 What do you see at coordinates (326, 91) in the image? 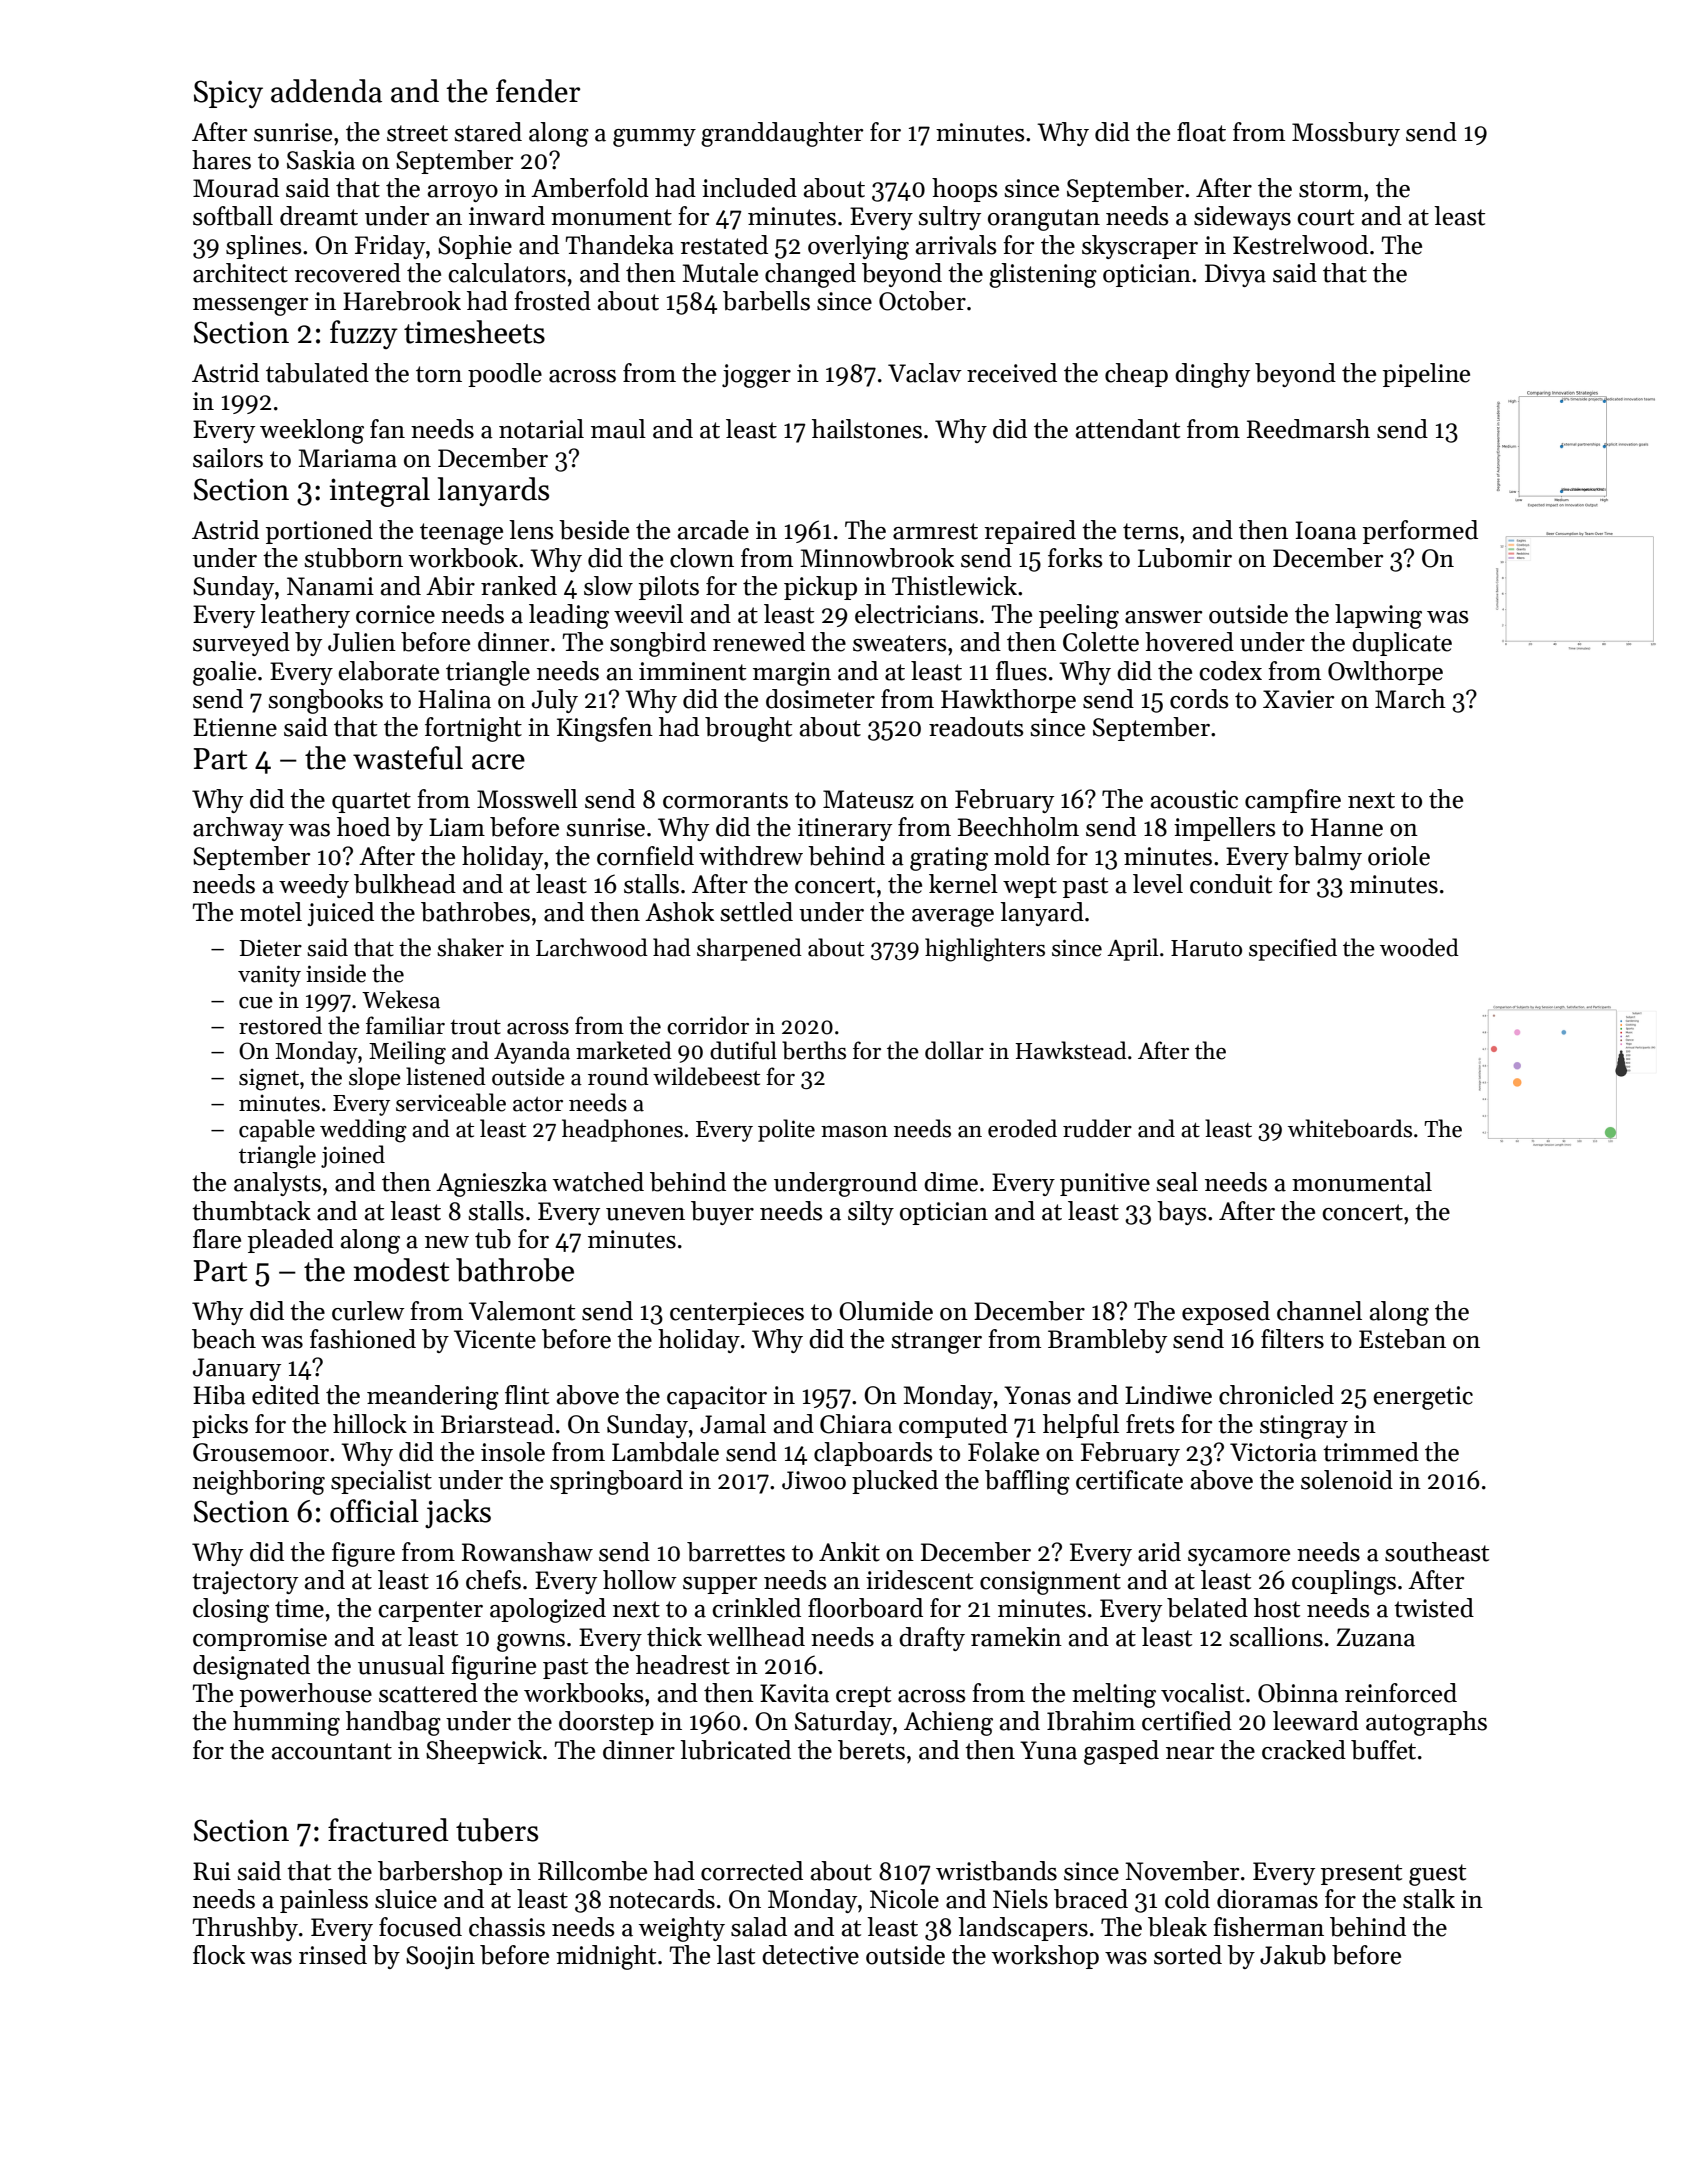
I see `addenda` at bounding box center [326, 91].
